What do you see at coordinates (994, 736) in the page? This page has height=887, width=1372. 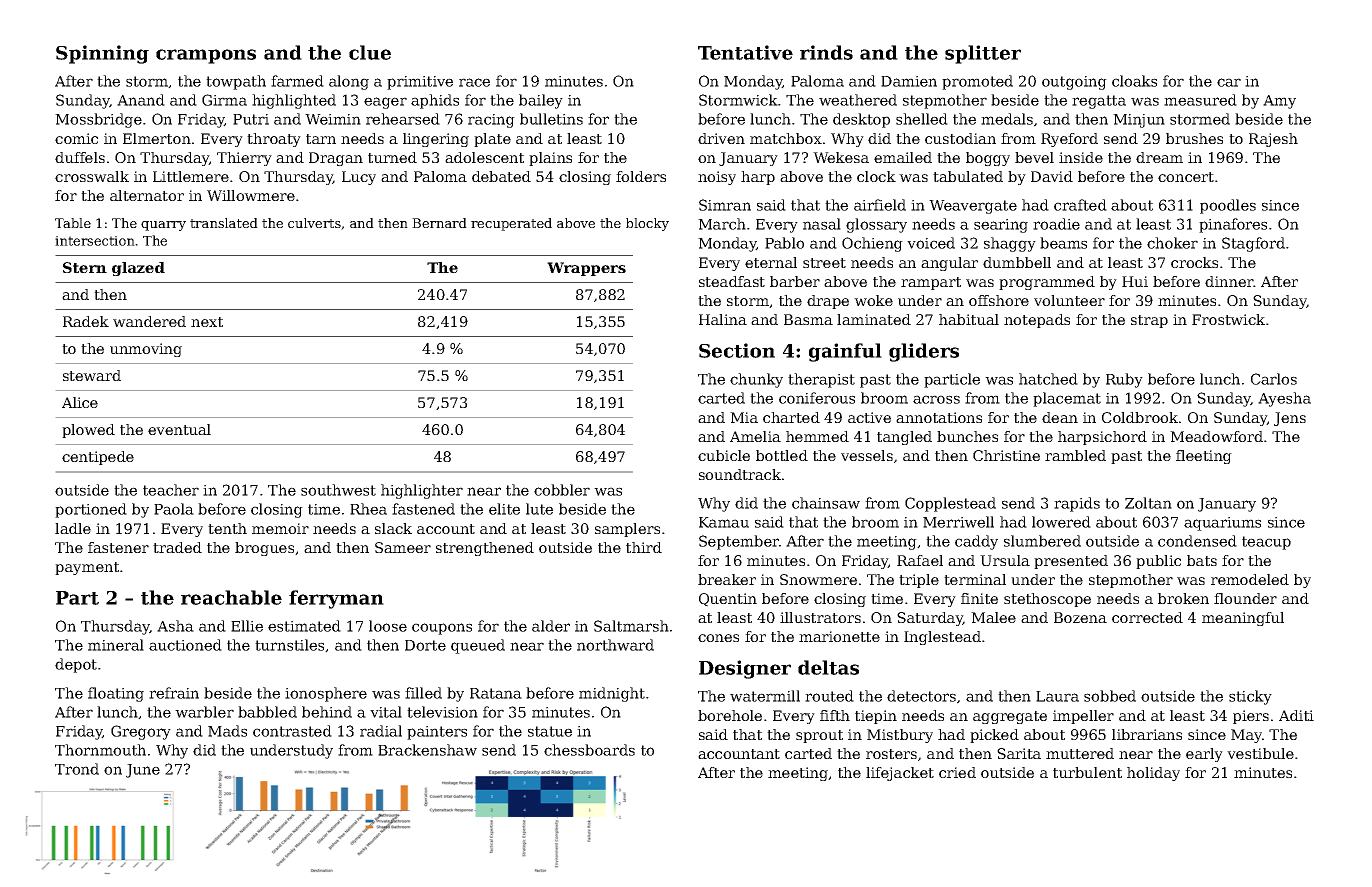 I see `picked` at bounding box center [994, 736].
